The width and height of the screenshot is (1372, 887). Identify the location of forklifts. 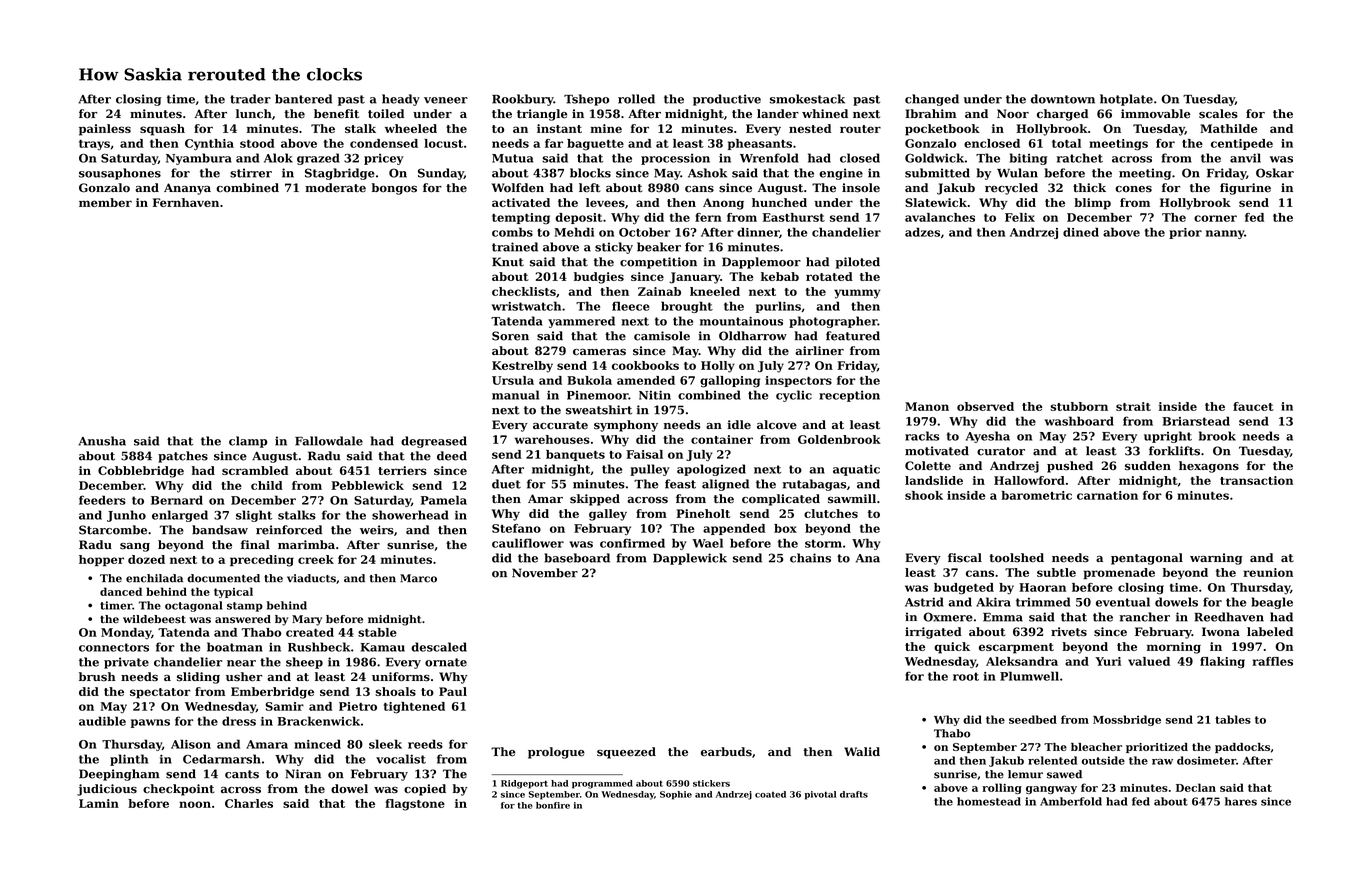
(1174, 451).
